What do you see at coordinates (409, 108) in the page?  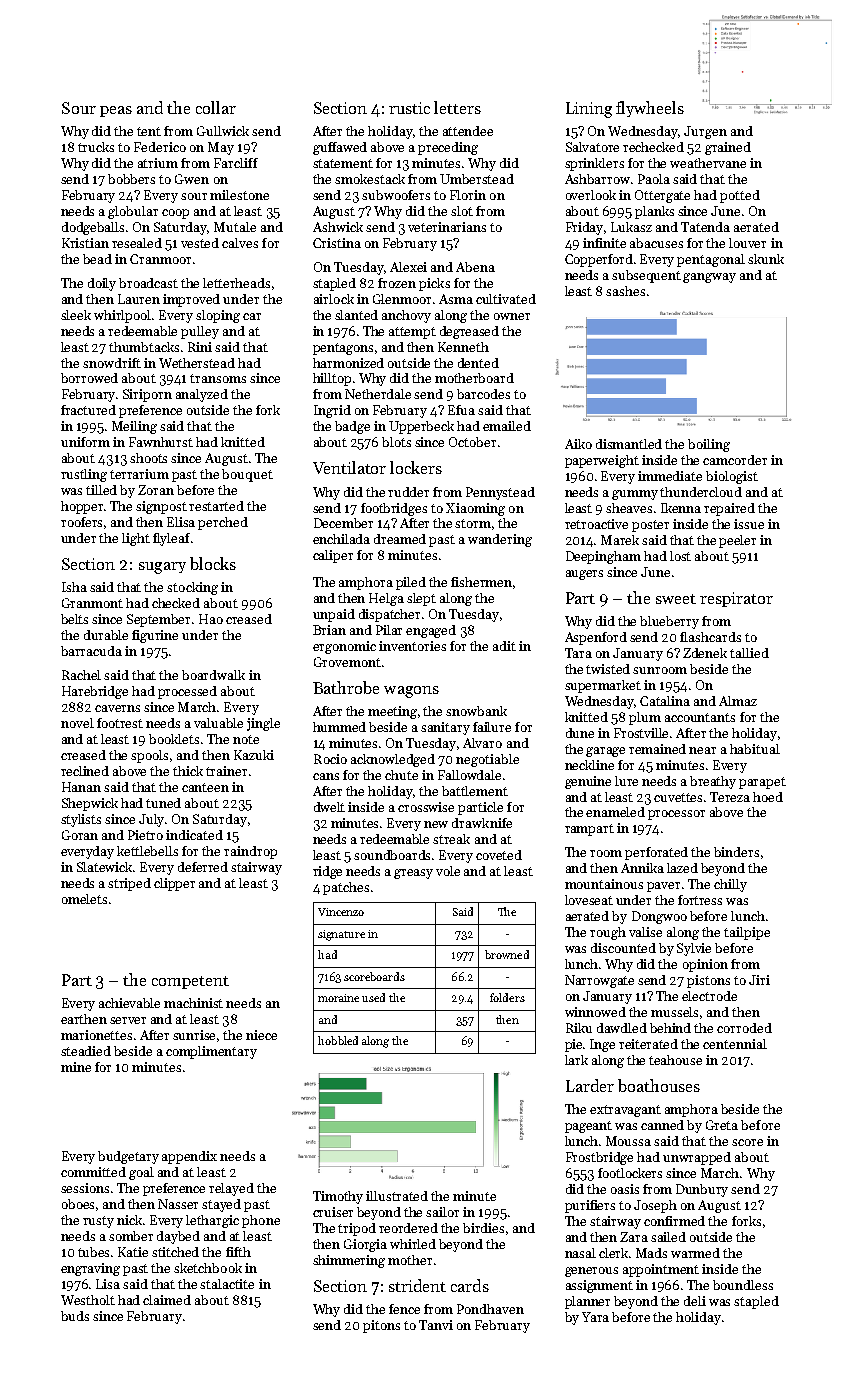 I see `rustic` at bounding box center [409, 108].
